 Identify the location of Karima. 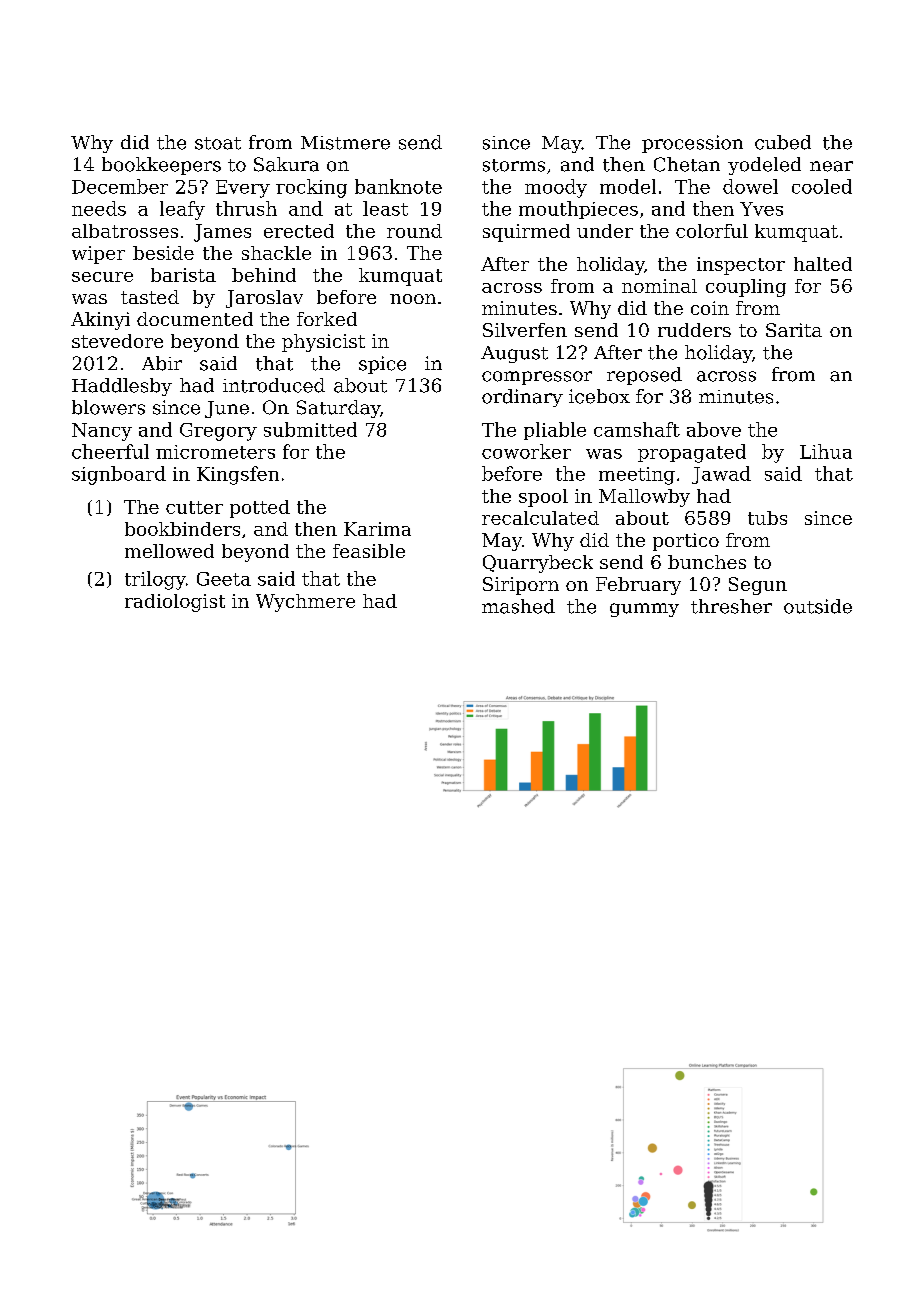
(377, 529).
